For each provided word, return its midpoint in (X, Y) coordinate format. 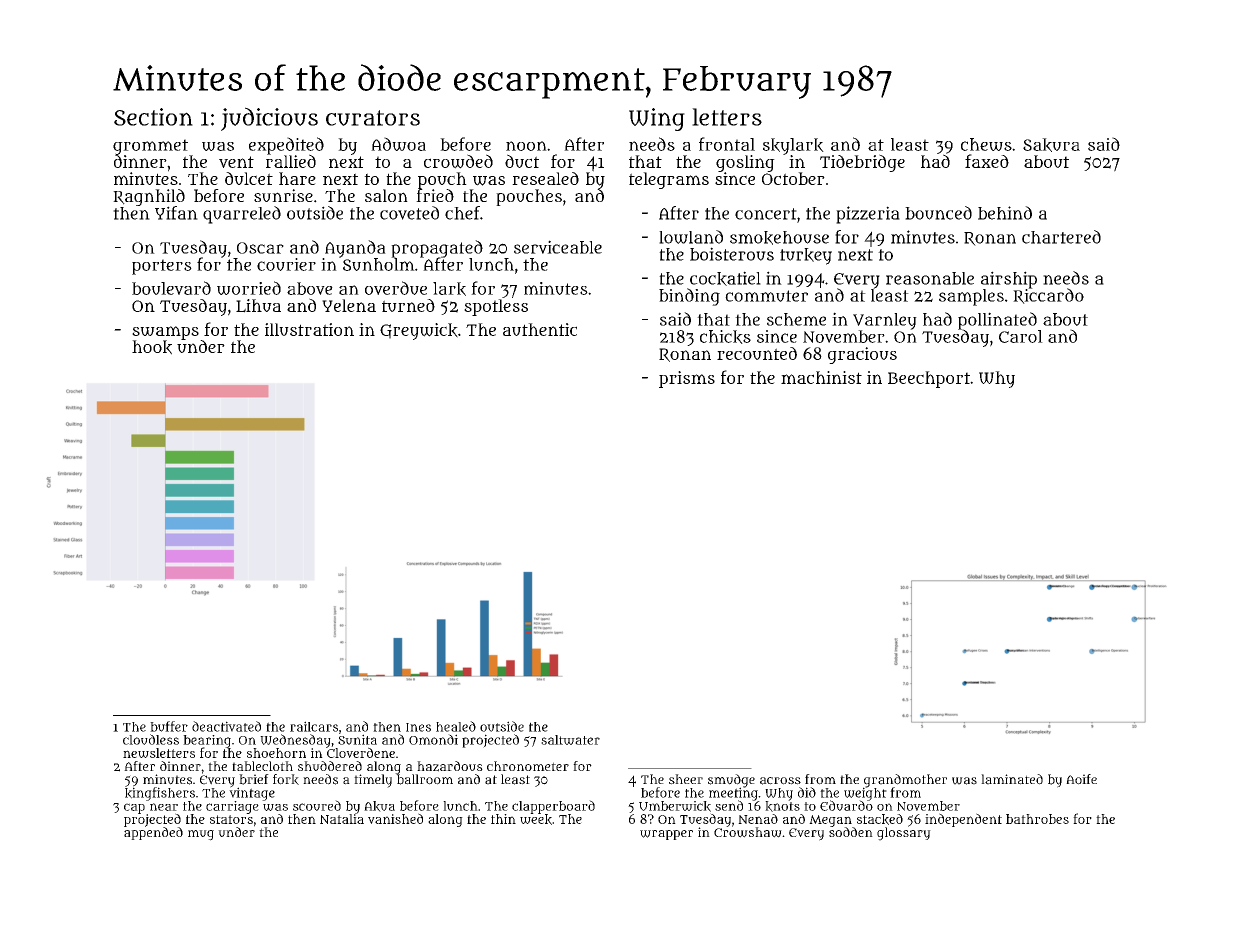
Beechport (929, 379)
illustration (309, 329)
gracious (862, 355)
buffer (169, 726)
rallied (291, 161)
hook (152, 347)
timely (373, 781)
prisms (687, 379)
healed (456, 726)
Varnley (885, 321)
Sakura (1051, 145)
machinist (821, 377)
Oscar (260, 248)
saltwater (570, 740)
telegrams (669, 180)
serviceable (558, 247)
